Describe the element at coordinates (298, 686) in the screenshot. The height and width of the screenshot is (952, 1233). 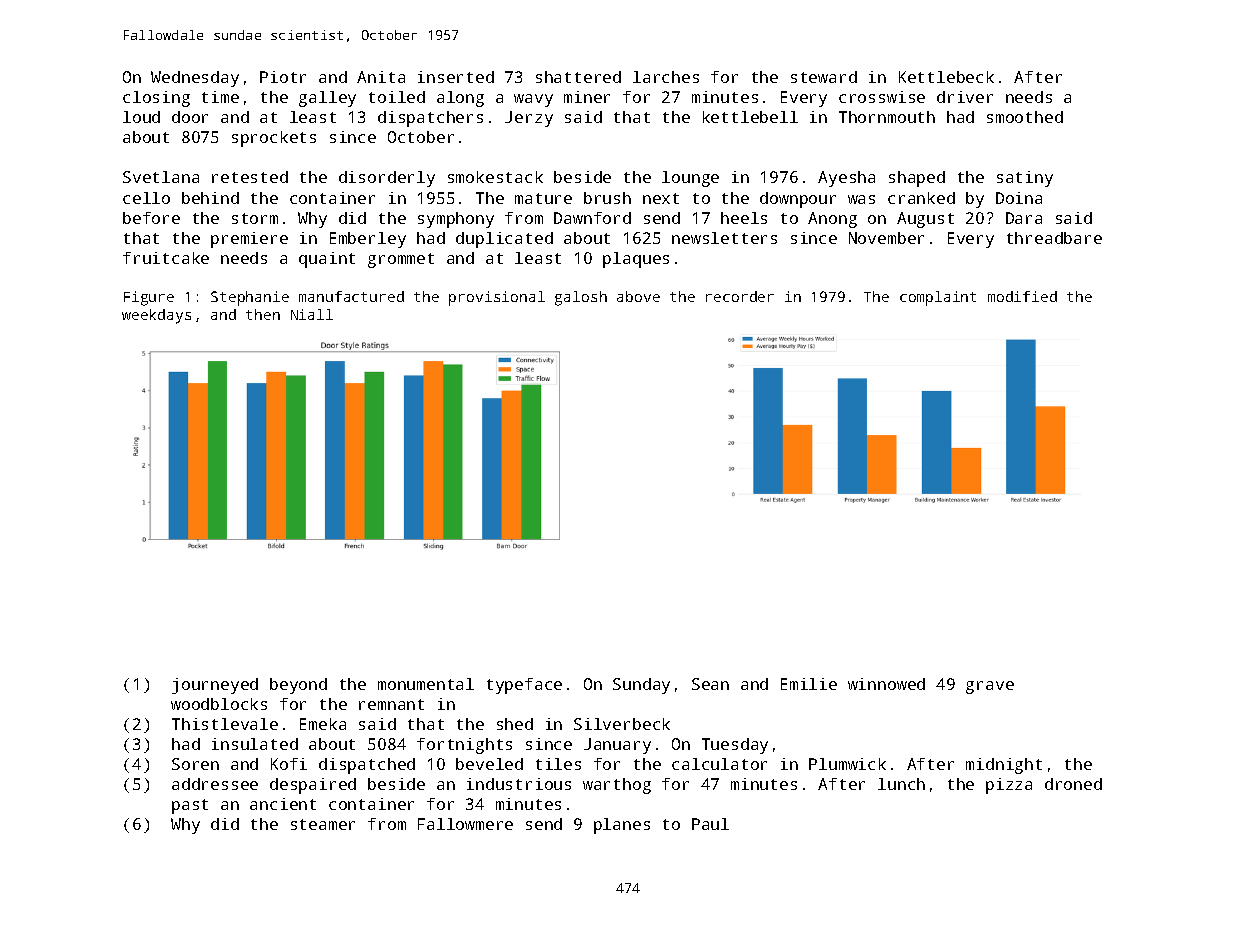
I see `beyond` at that location.
